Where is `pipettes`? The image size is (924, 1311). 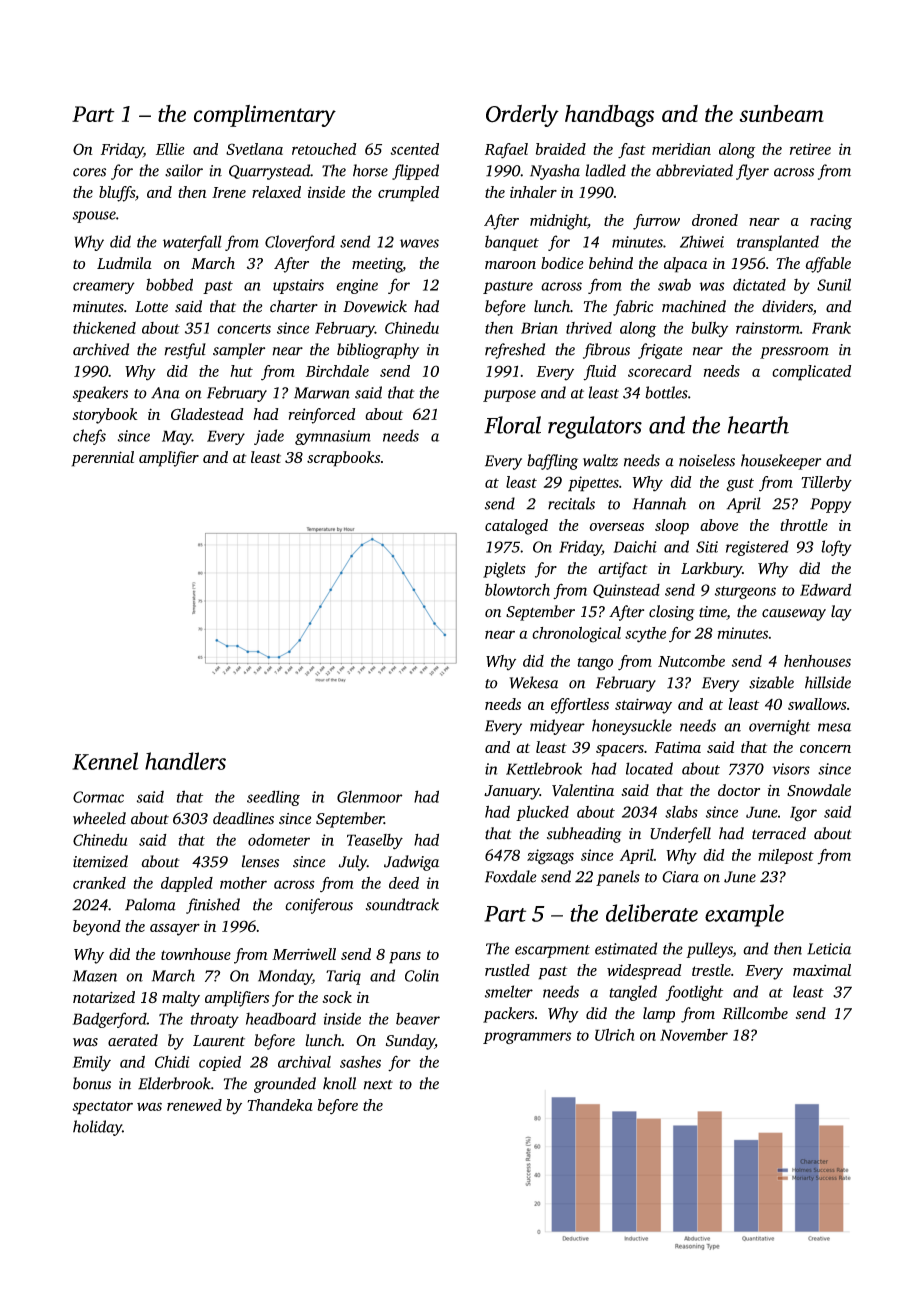
pipettes is located at coordinates (593, 484).
